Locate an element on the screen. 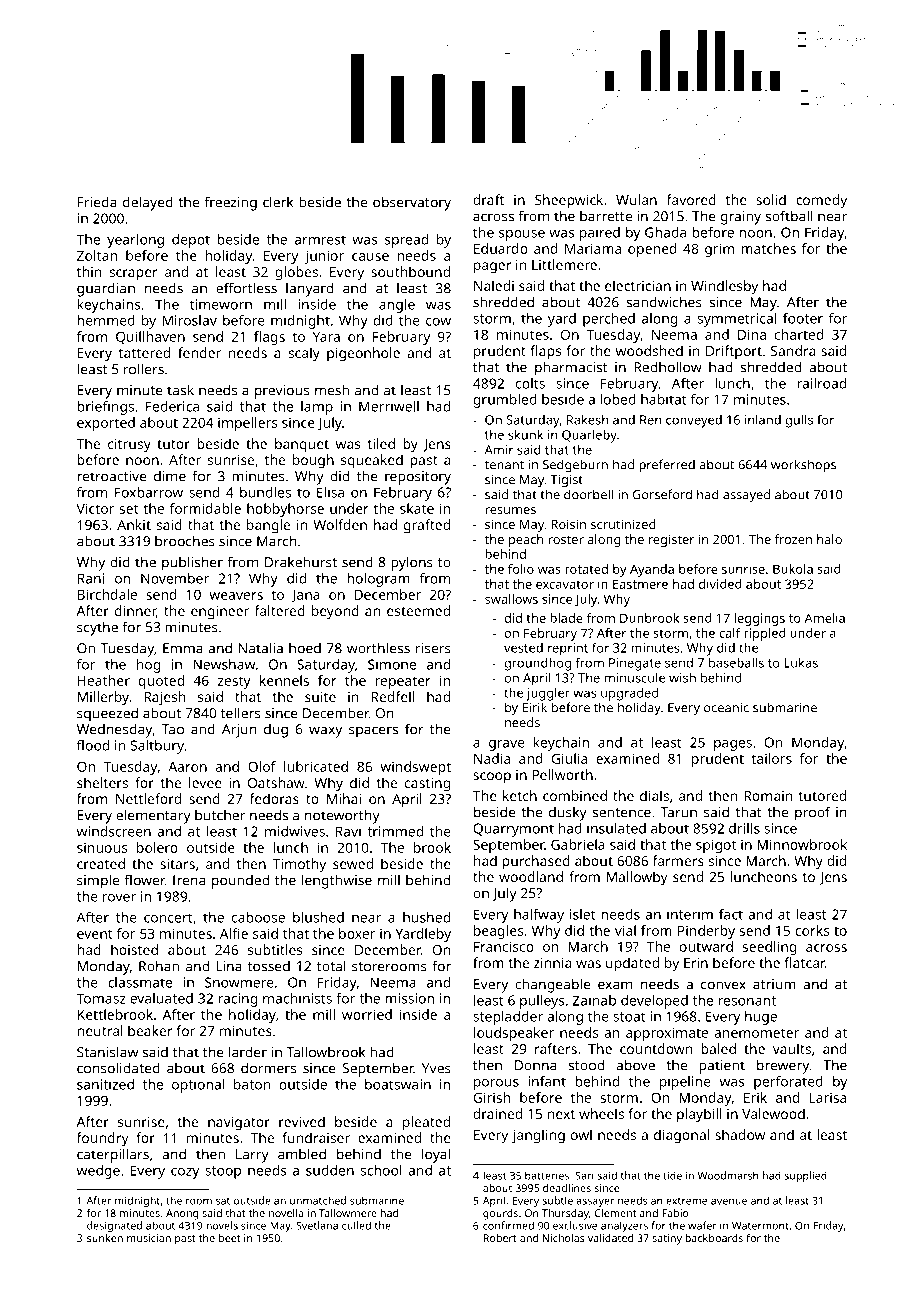 Image resolution: width=924 pixels, height=1308 pixels. favored is located at coordinates (691, 199).
